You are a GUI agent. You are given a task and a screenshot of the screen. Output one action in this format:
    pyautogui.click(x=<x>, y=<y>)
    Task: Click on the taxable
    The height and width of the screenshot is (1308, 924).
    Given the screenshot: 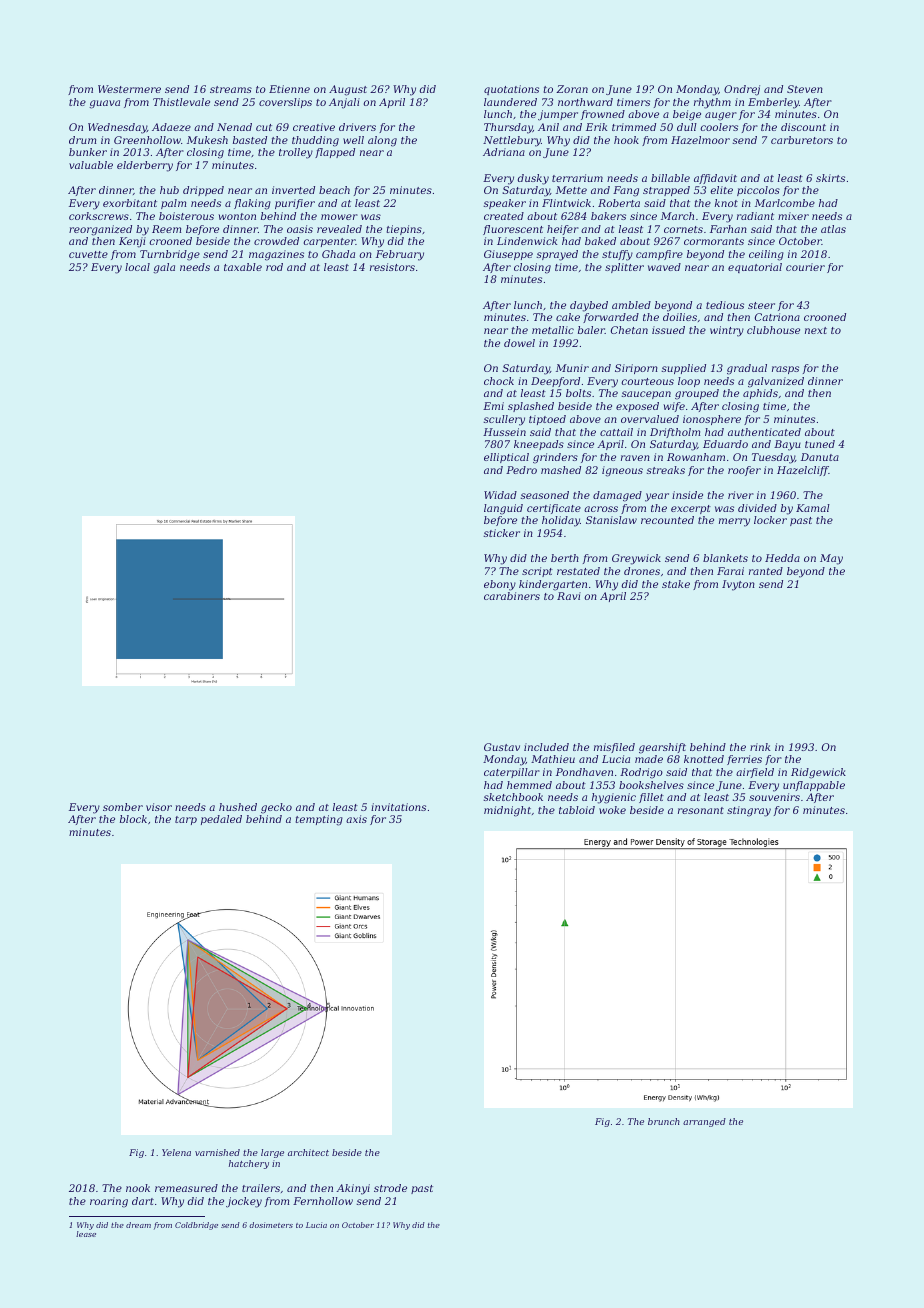 What is the action you would take?
    pyautogui.click(x=243, y=267)
